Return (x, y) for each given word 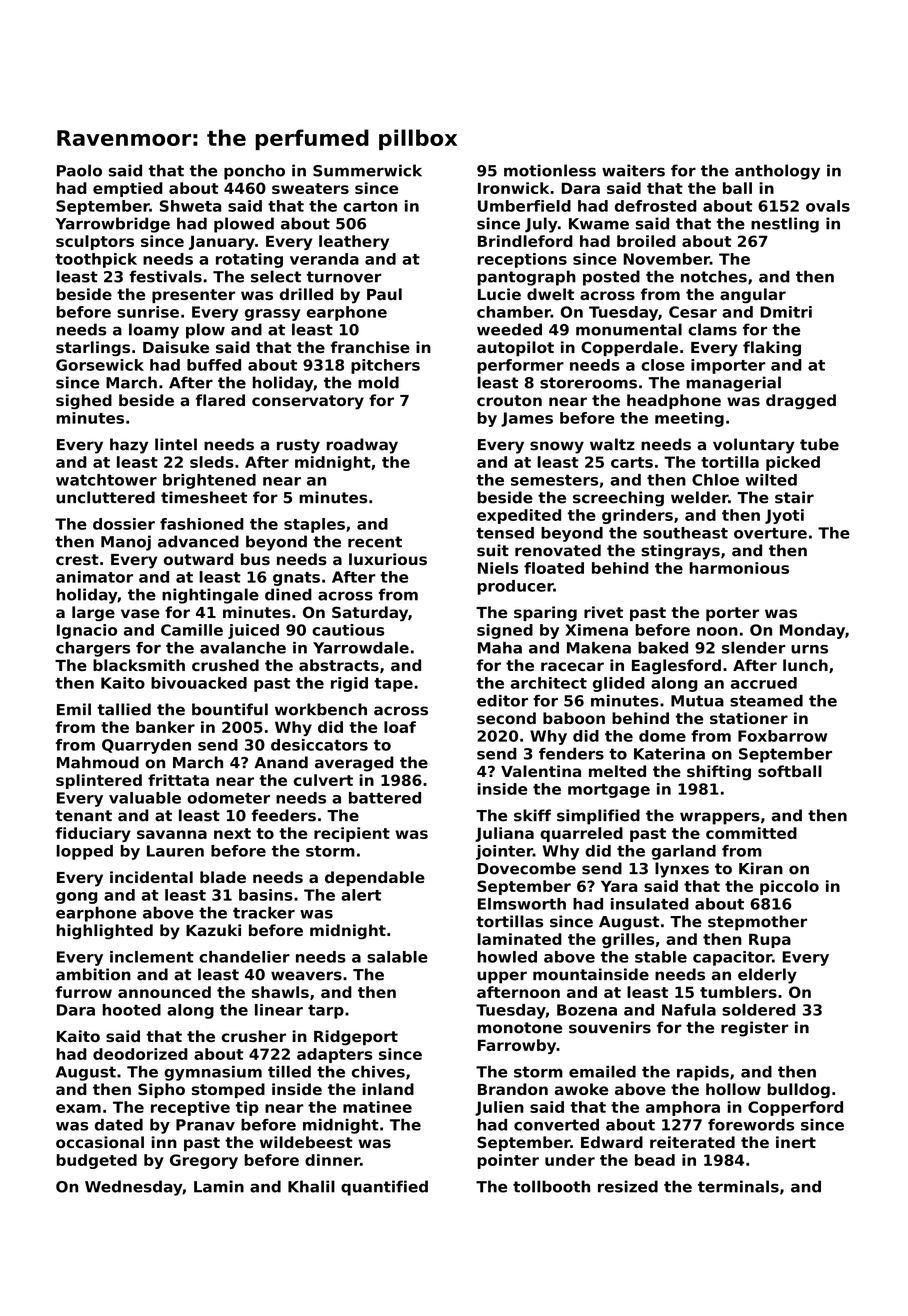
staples (314, 525)
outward (198, 559)
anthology (777, 172)
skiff (532, 815)
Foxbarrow (782, 736)
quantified (384, 1188)
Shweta (190, 206)
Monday (812, 631)
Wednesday (134, 1188)
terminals (738, 1186)
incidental (151, 877)
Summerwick (367, 170)
